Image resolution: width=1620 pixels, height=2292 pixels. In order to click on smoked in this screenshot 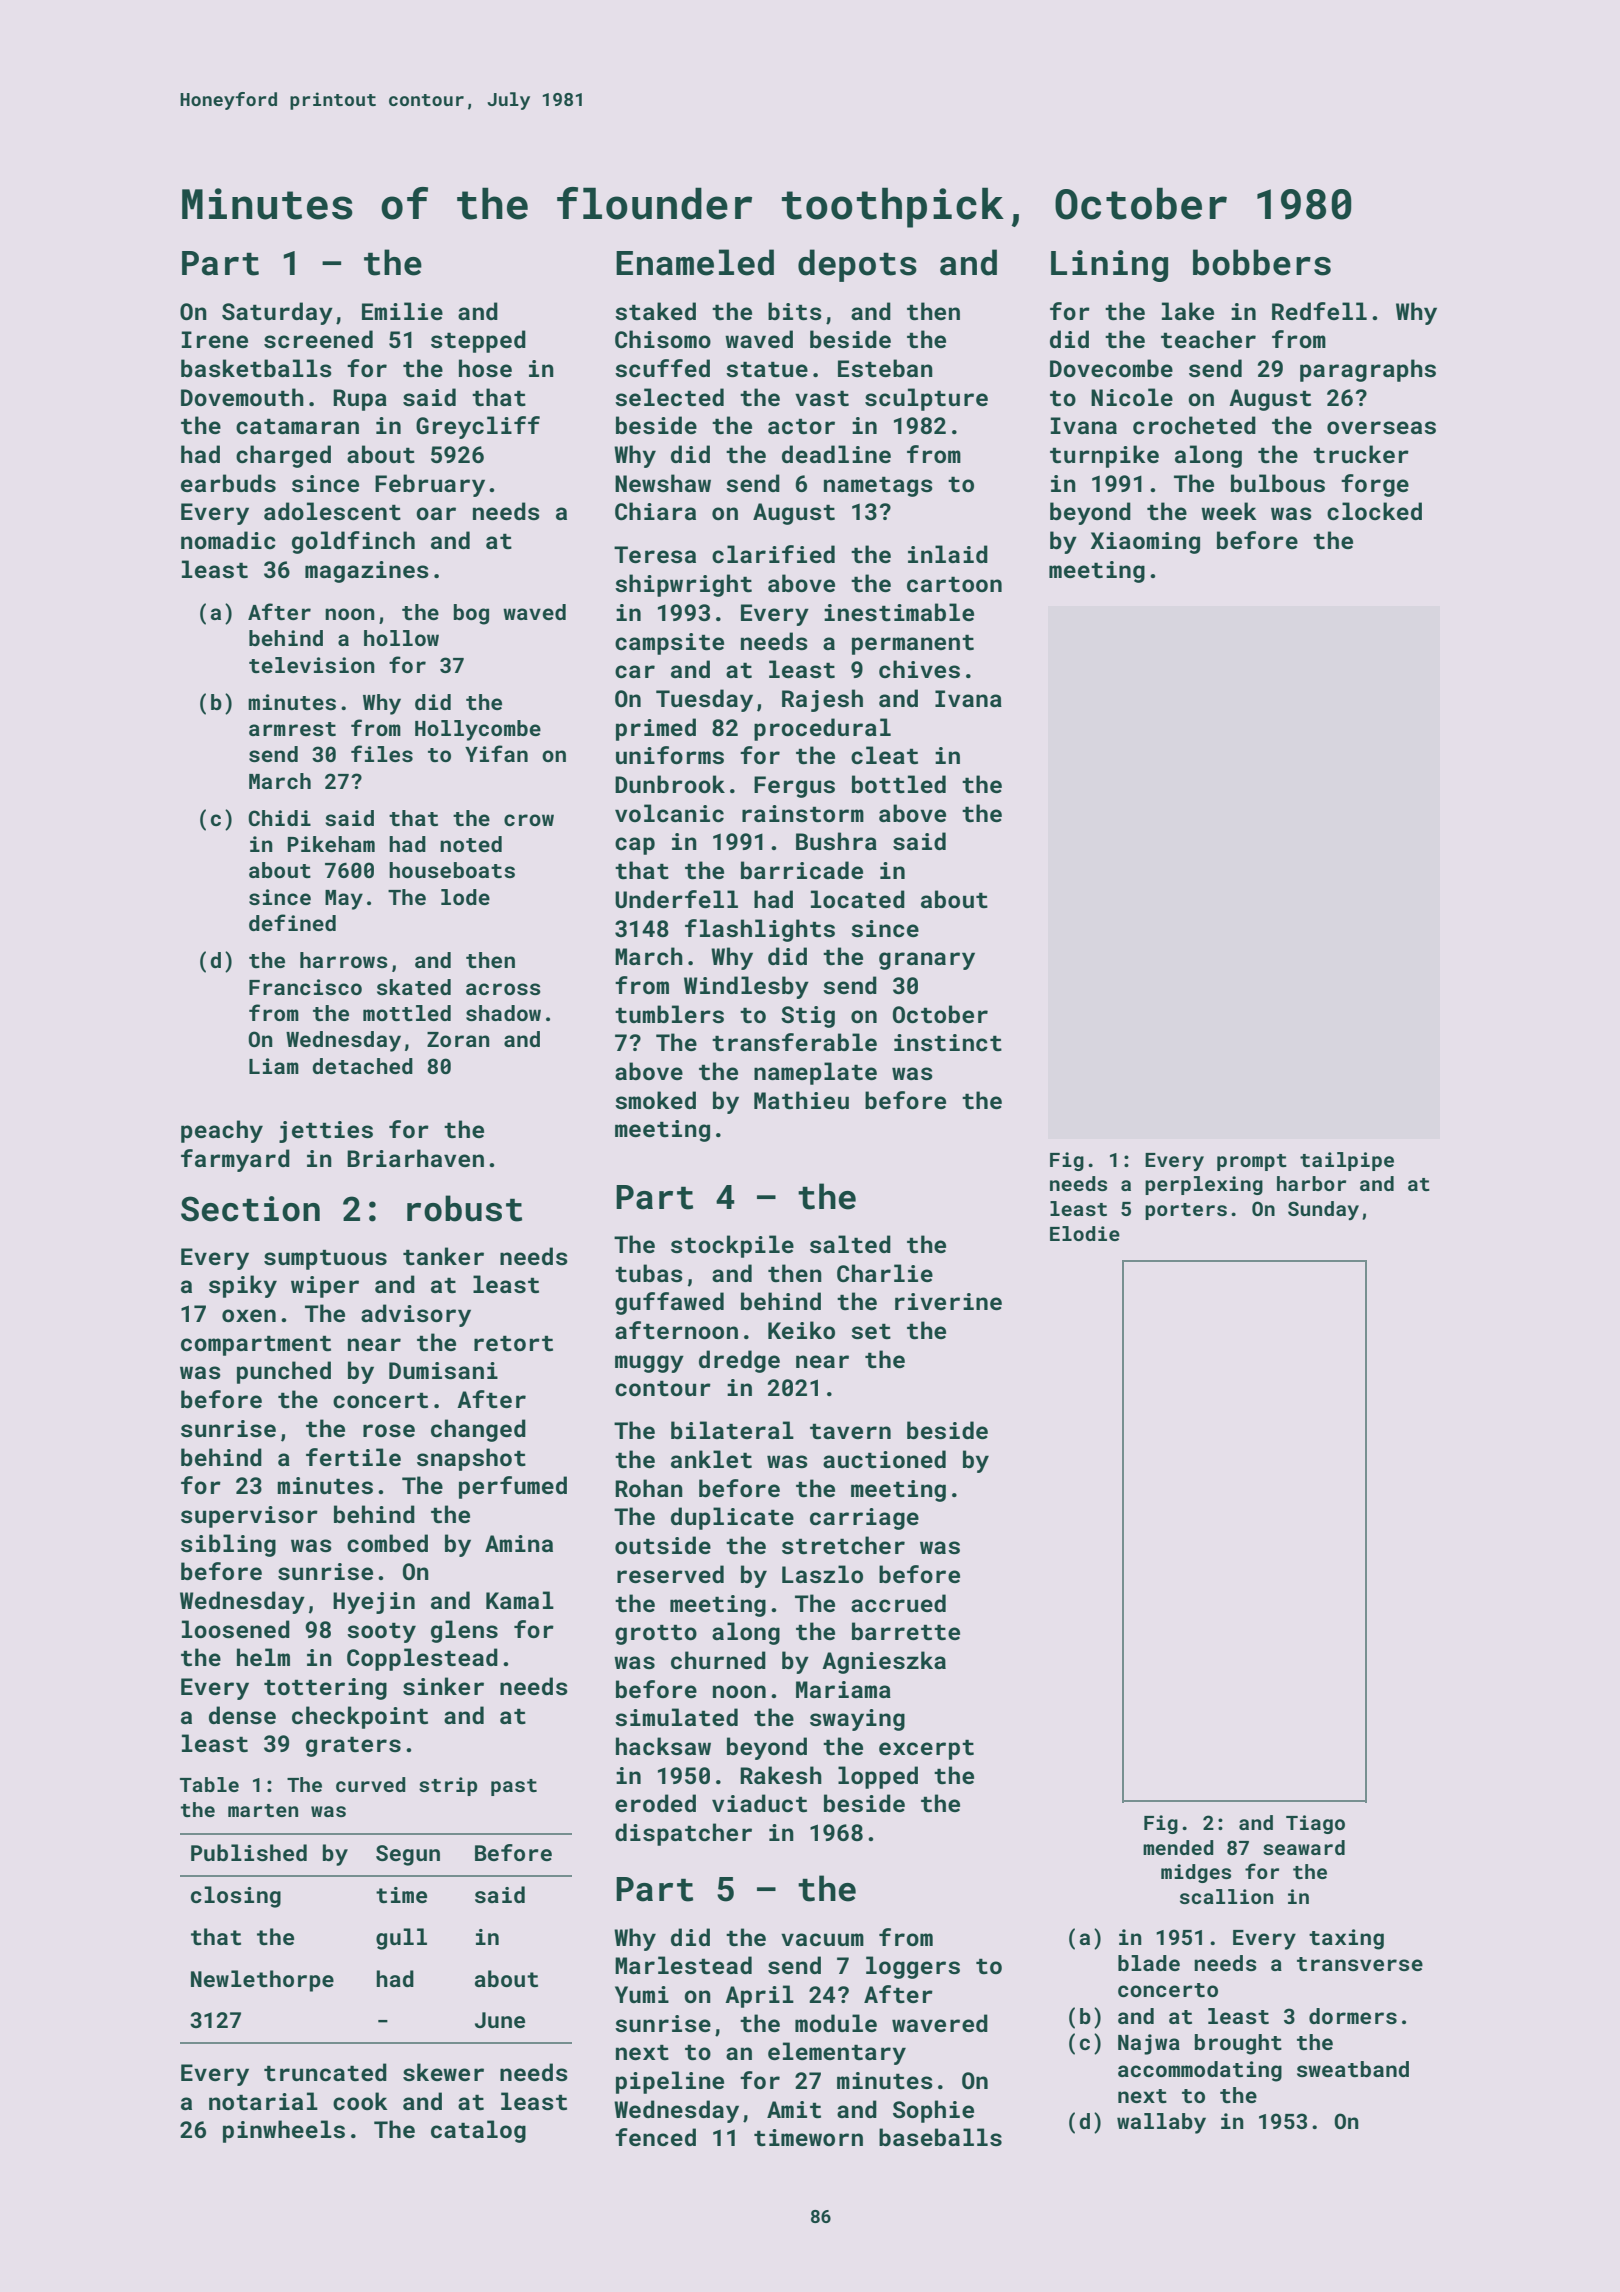, I will do `click(655, 1100)`.
